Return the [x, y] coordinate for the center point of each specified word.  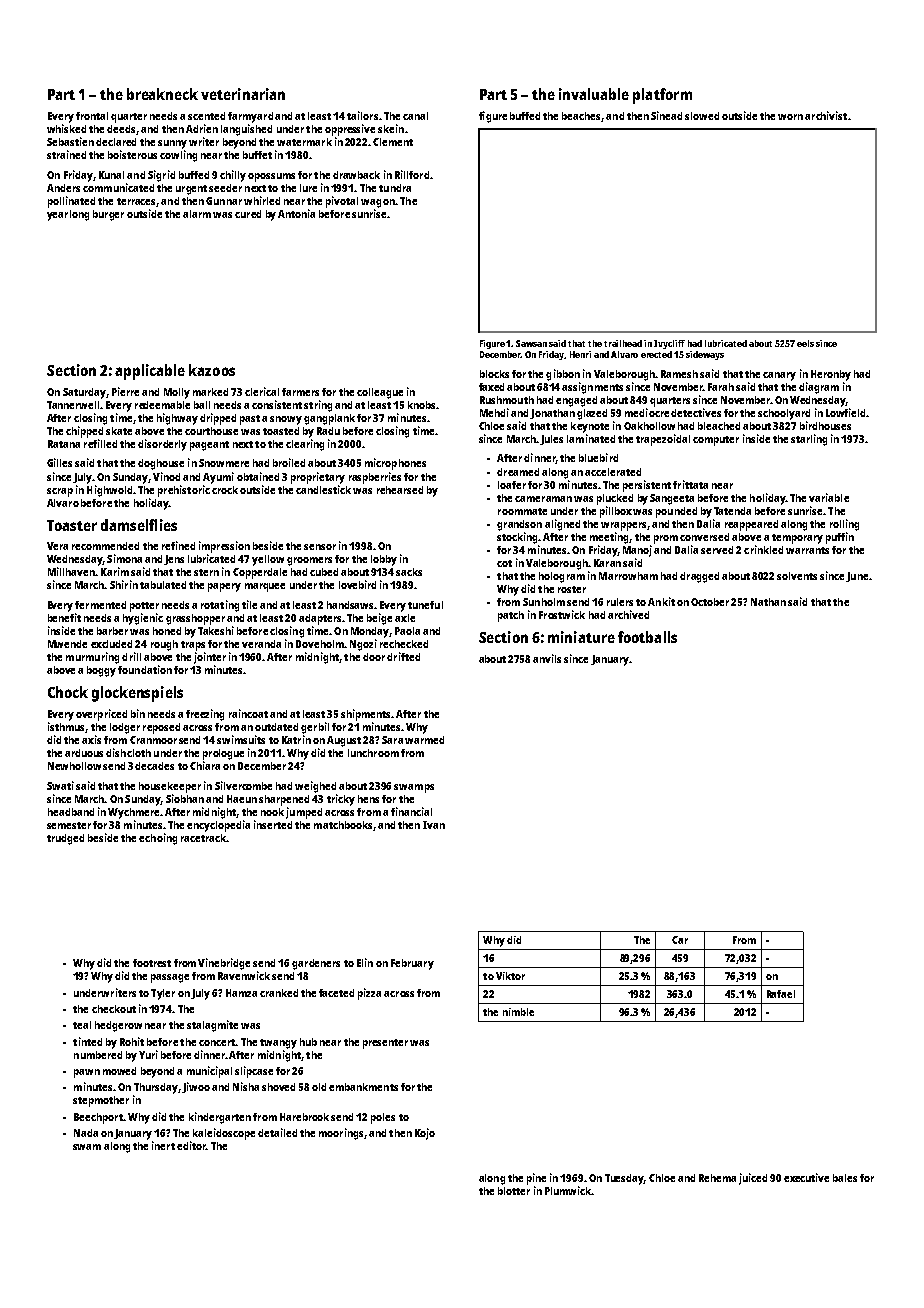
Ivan [434, 825]
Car [680, 940]
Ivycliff [669, 344]
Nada [86, 1133]
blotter [514, 1191]
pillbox [616, 512]
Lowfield [845, 412]
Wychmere [133, 813]
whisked [66, 128]
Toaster [72, 525]
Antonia [296, 213]
